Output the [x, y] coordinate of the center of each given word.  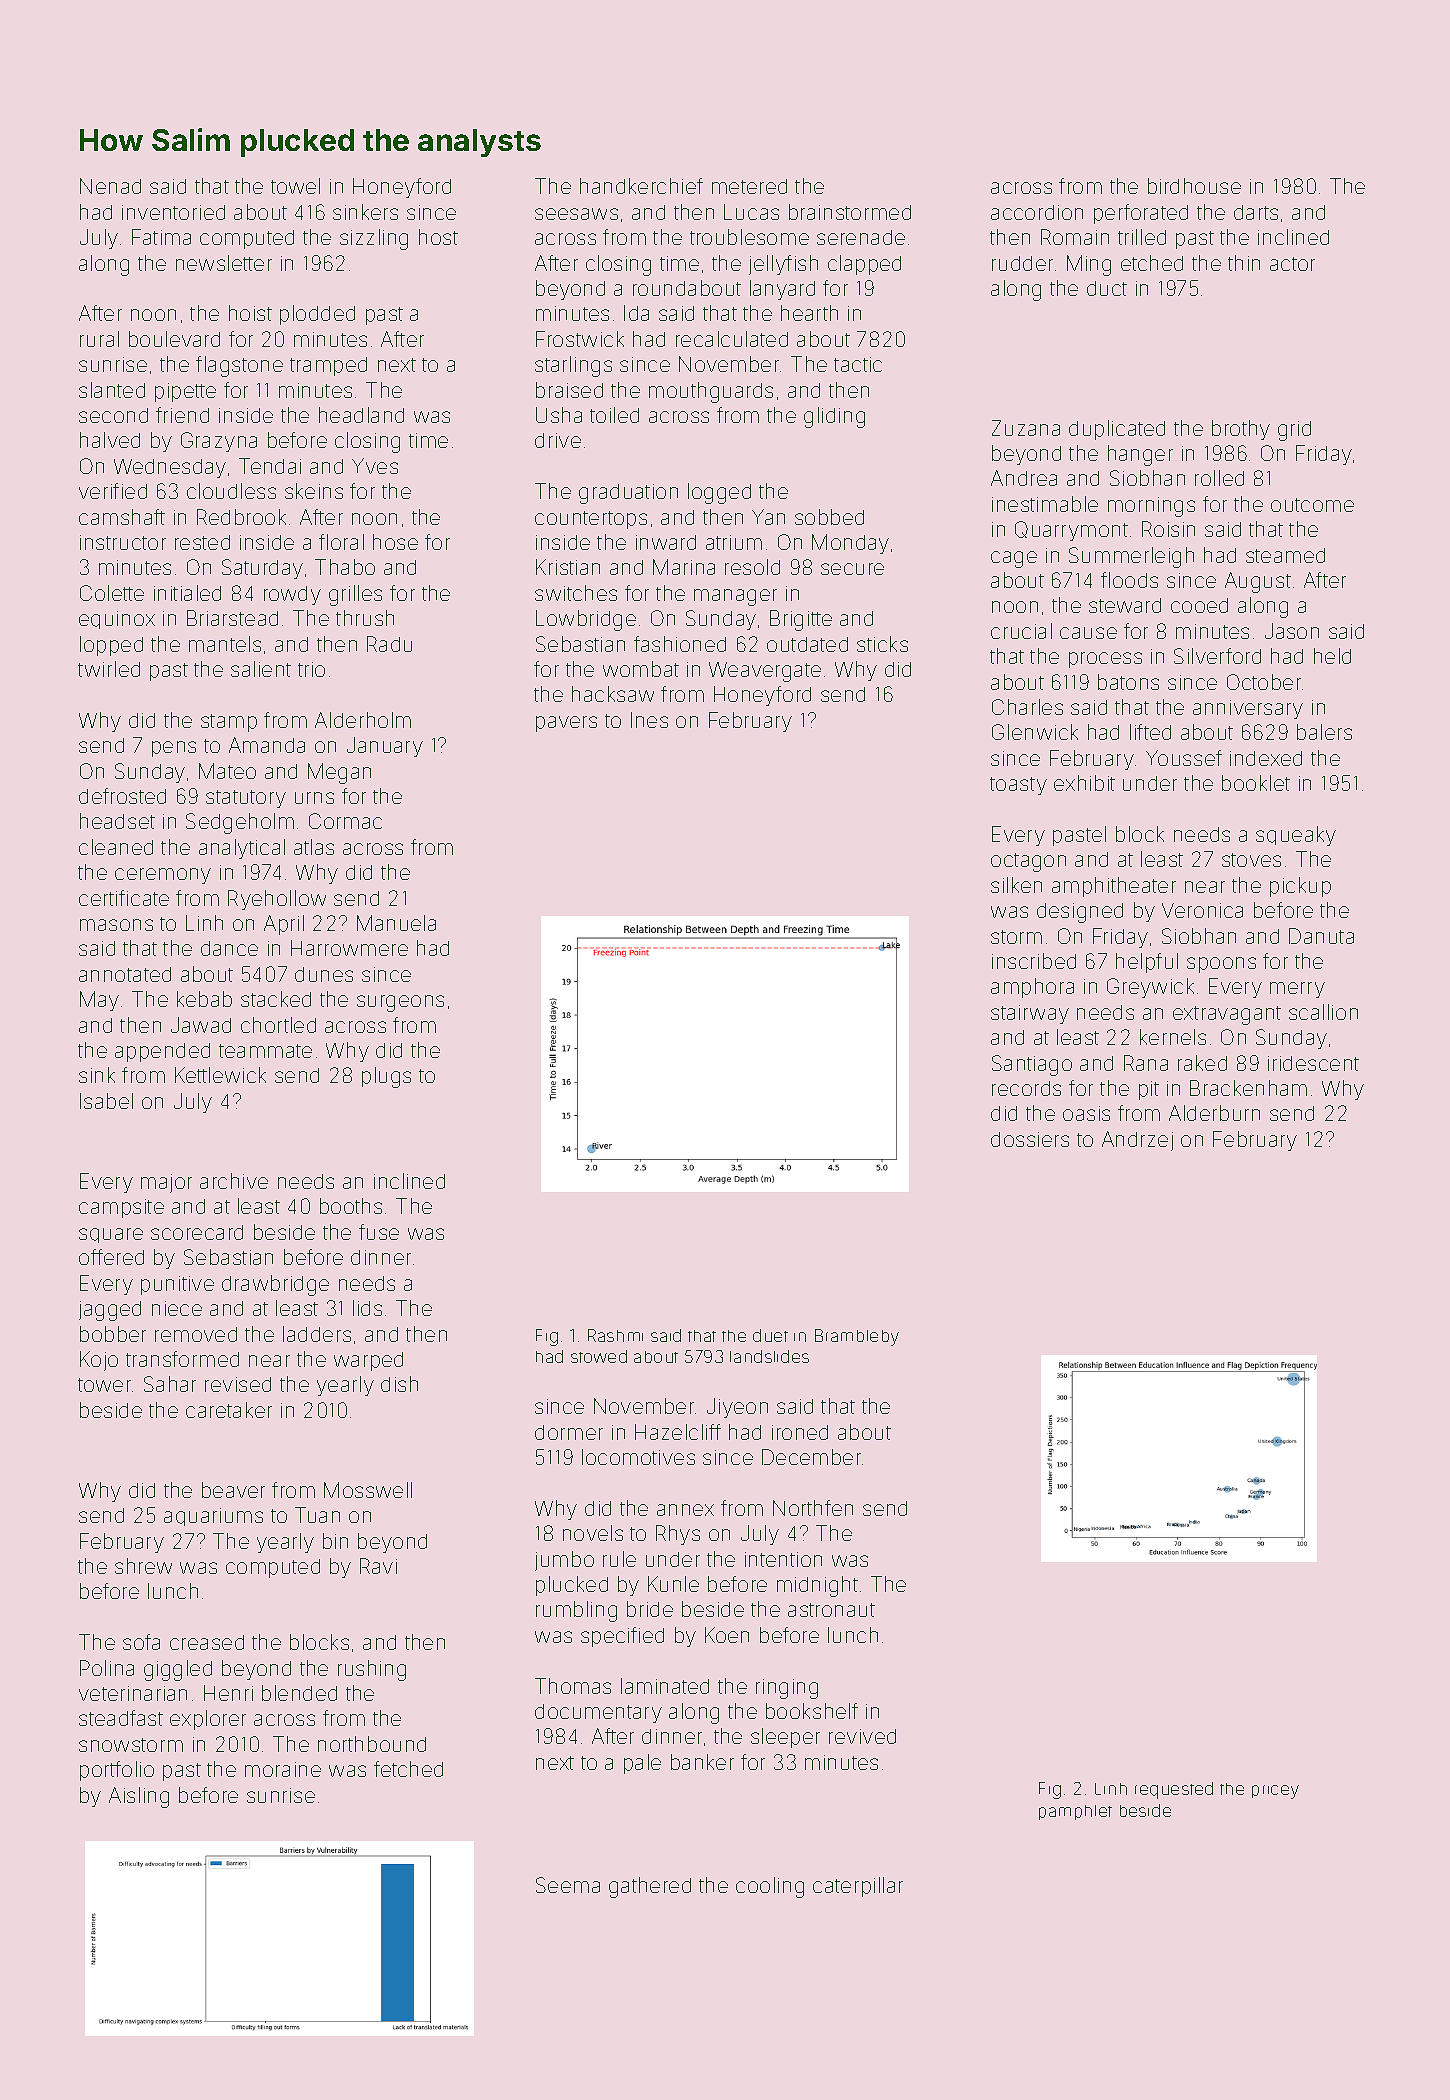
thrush [365, 618]
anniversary [1248, 709]
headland [361, 415]
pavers [566, 724]
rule [619, 1559]
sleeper [785, 1738]
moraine [283, 1769]
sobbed [829, 517]
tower [104, 1385]
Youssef [1184, 758]
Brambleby [857, 1337]
